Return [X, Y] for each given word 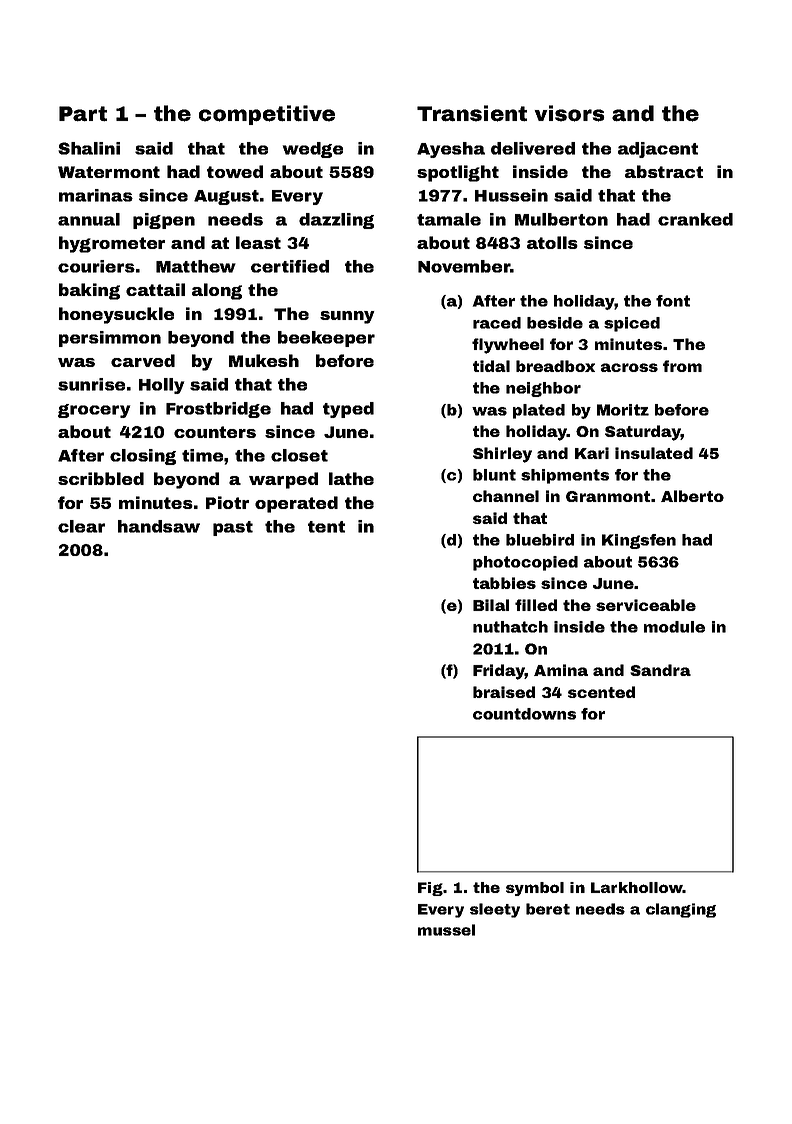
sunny [347, 317]
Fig [430, 889]
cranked [695, 219]
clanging [681, 910]
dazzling [336, 221]
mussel [446, 930]
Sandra [660, 670]
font [673, 301]
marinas [96, 195]
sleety [495, 910]
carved [143, 360]
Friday [499, 672]
